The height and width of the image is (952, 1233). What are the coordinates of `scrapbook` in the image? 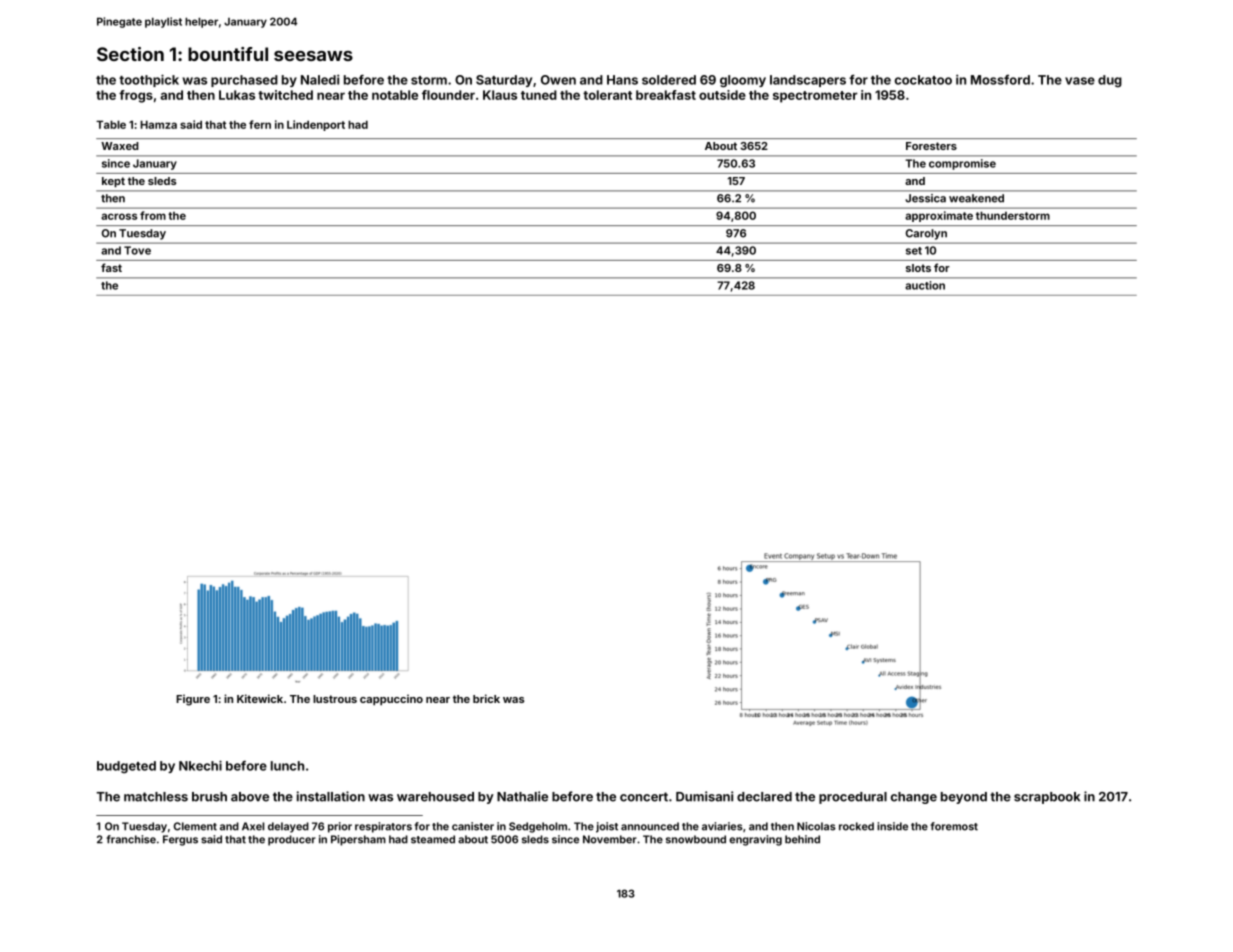 It's located at (1047, 798).
